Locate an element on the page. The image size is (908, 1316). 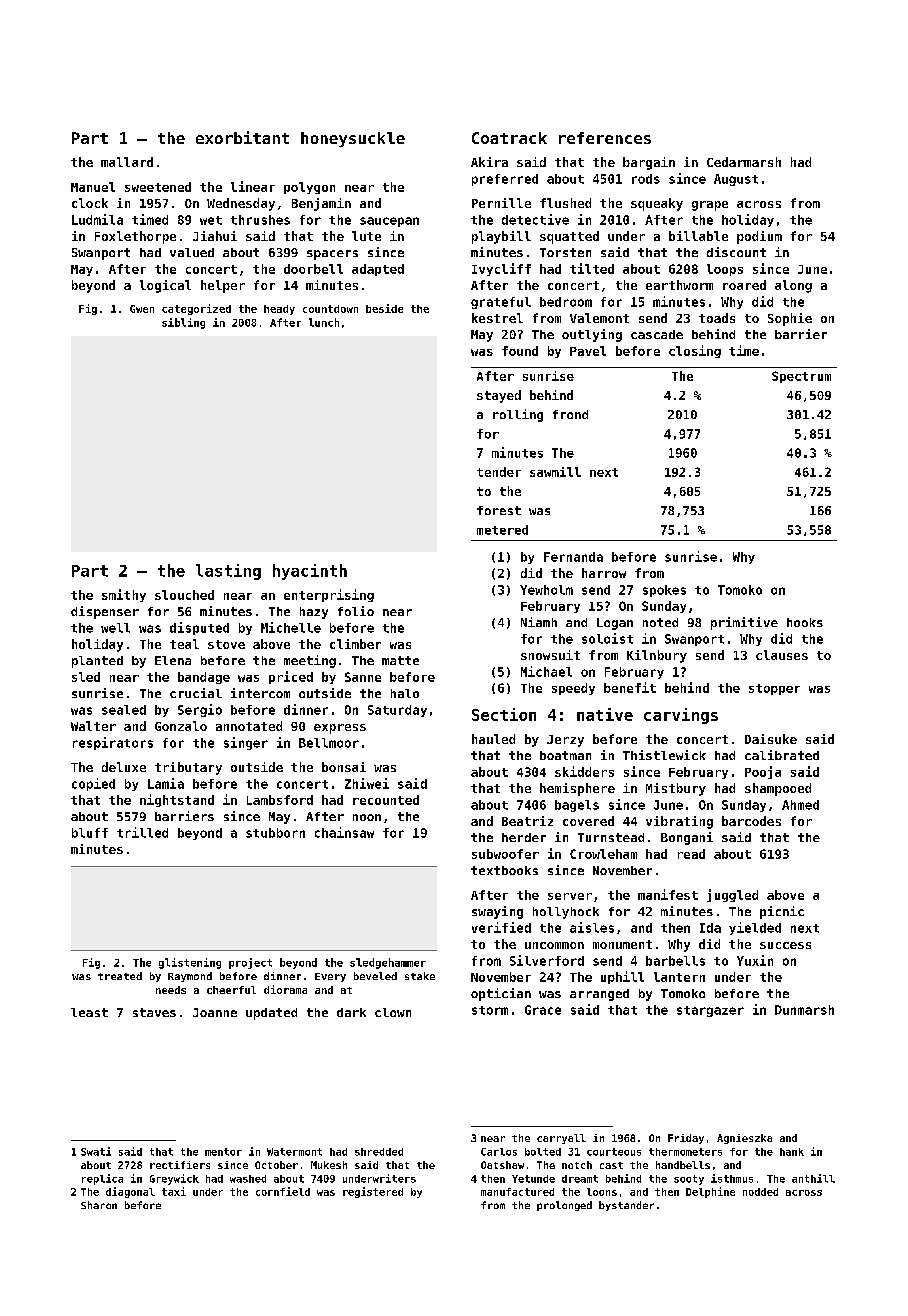
boatman is located at coordinates (565, 755).
